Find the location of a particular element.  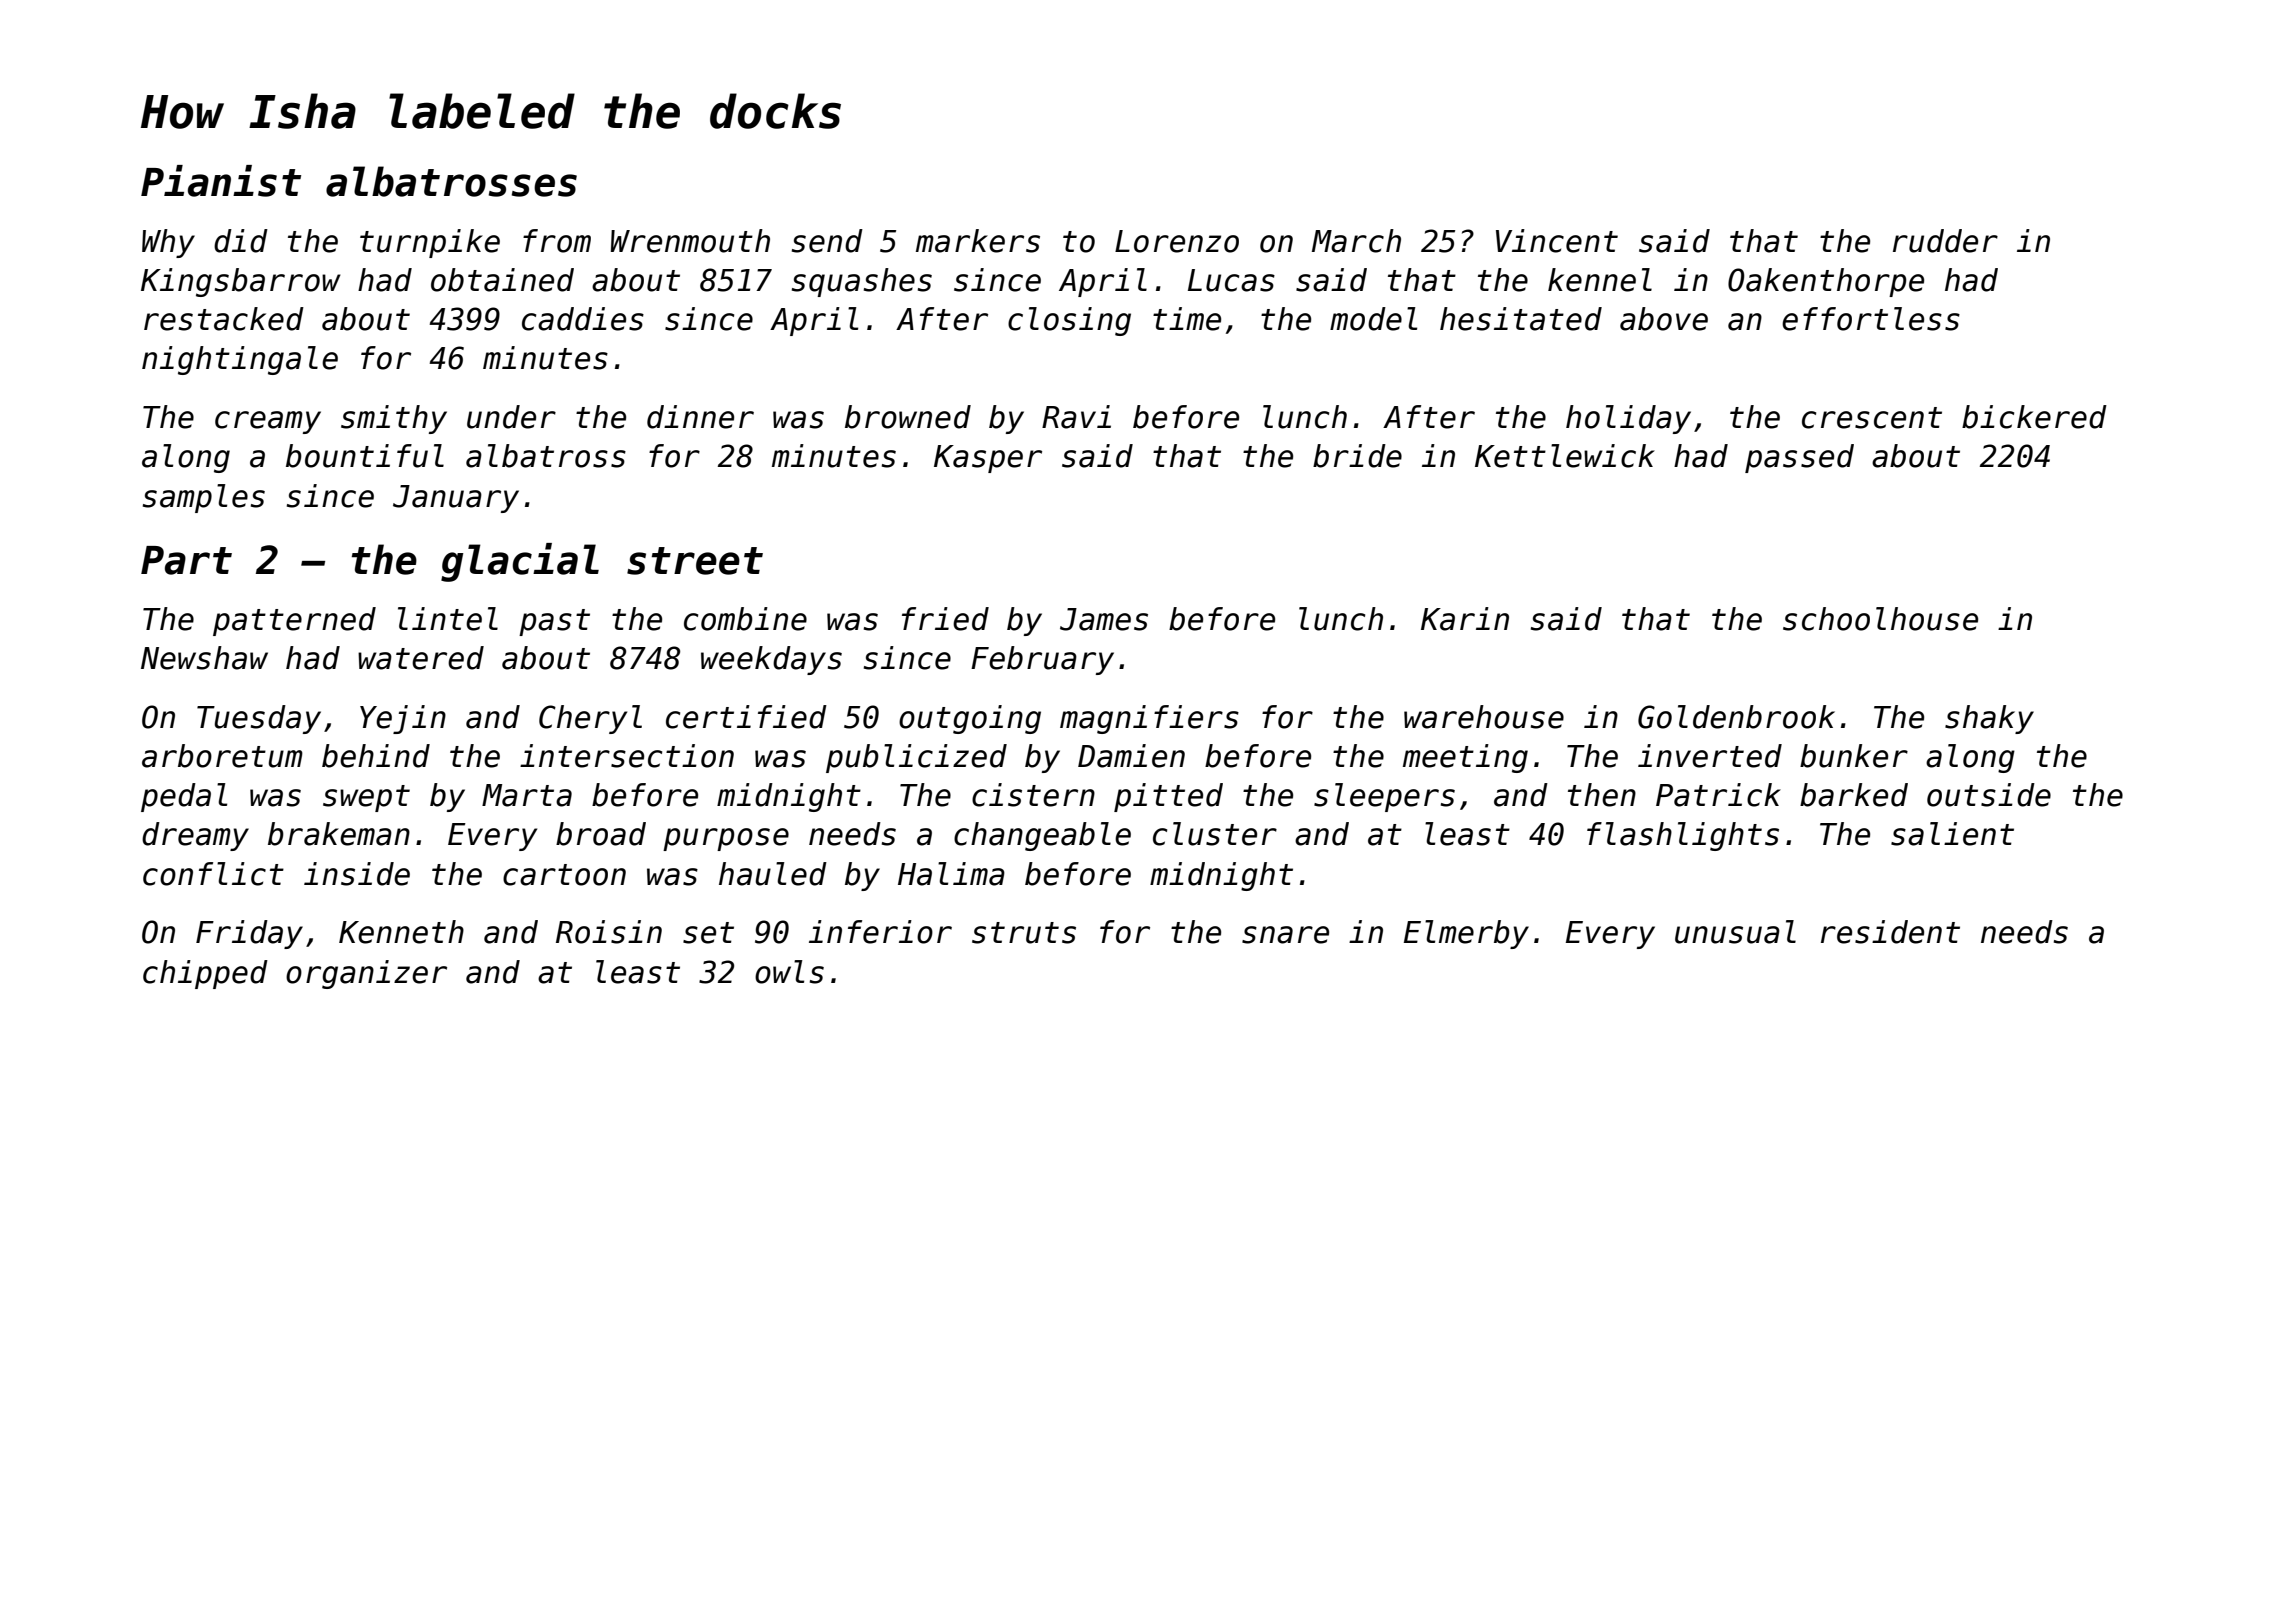

behind is located at coordinates (376, 756).
